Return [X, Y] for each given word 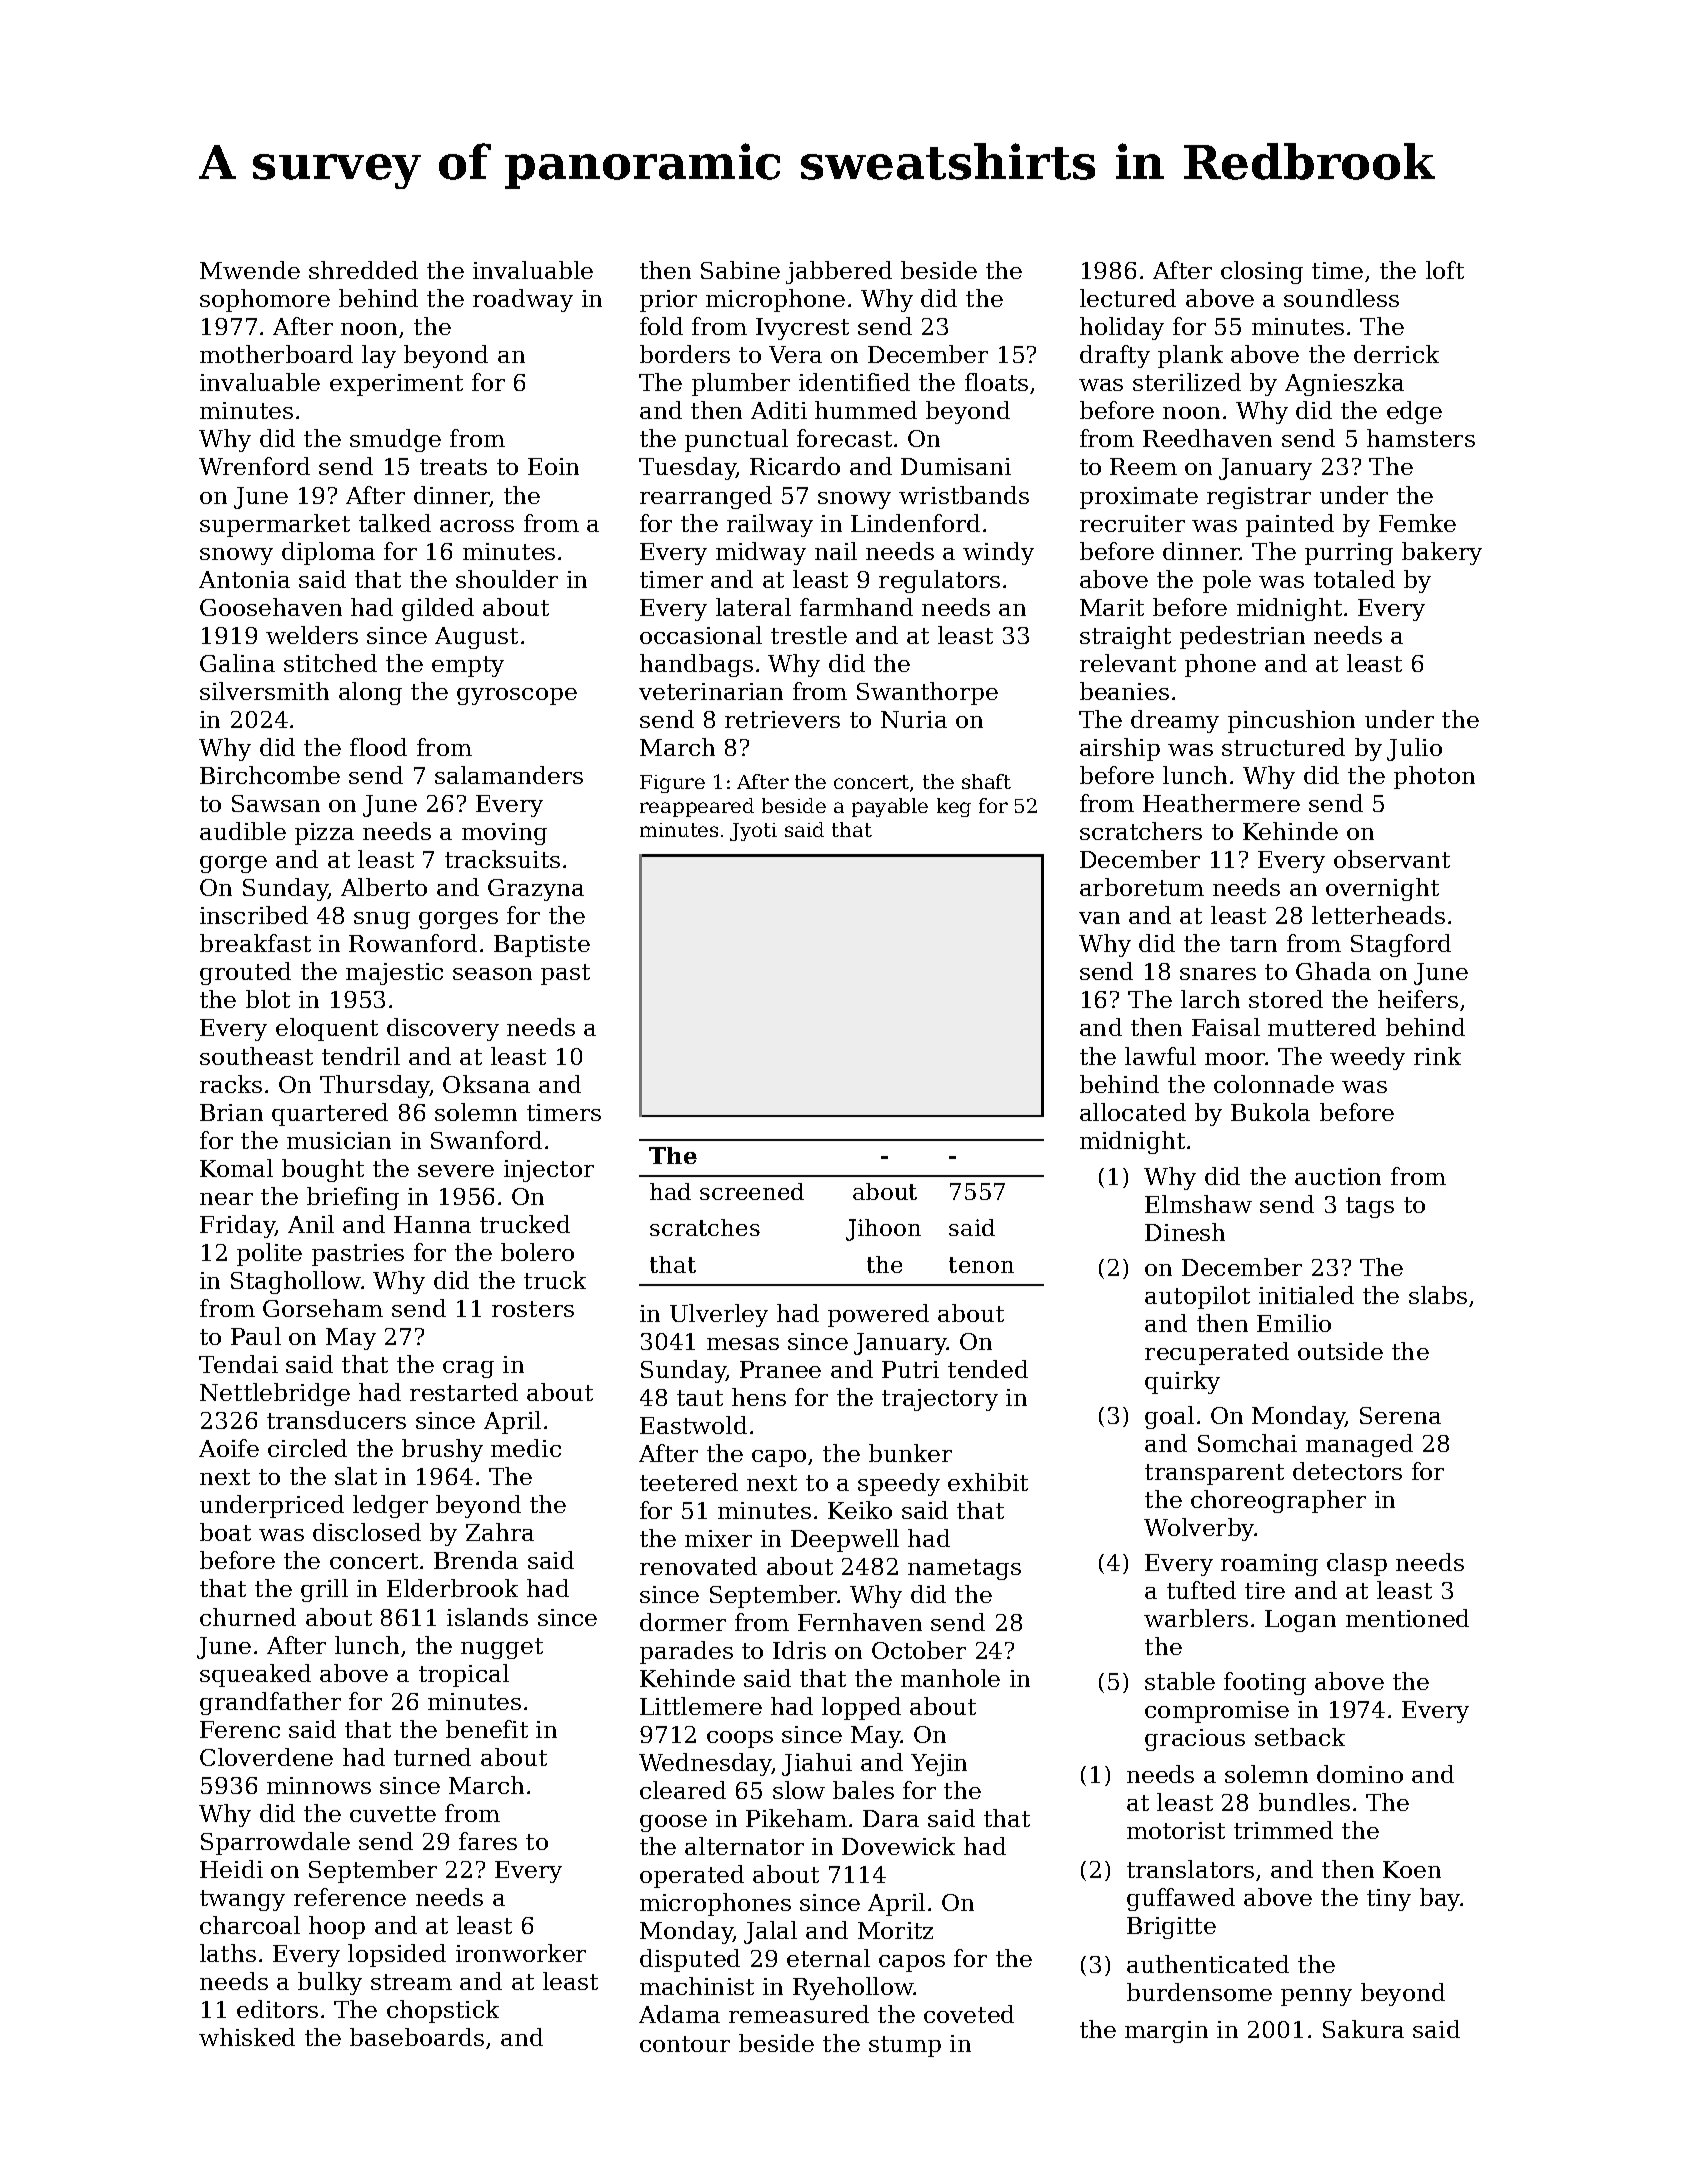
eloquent [327, 1029]
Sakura [1363, 2029]
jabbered [839, 272]
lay [379, 356]
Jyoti [753, 832]
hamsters [1421, 438]
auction [1338, 1176]
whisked [247, 2037]
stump [905, 2046]
